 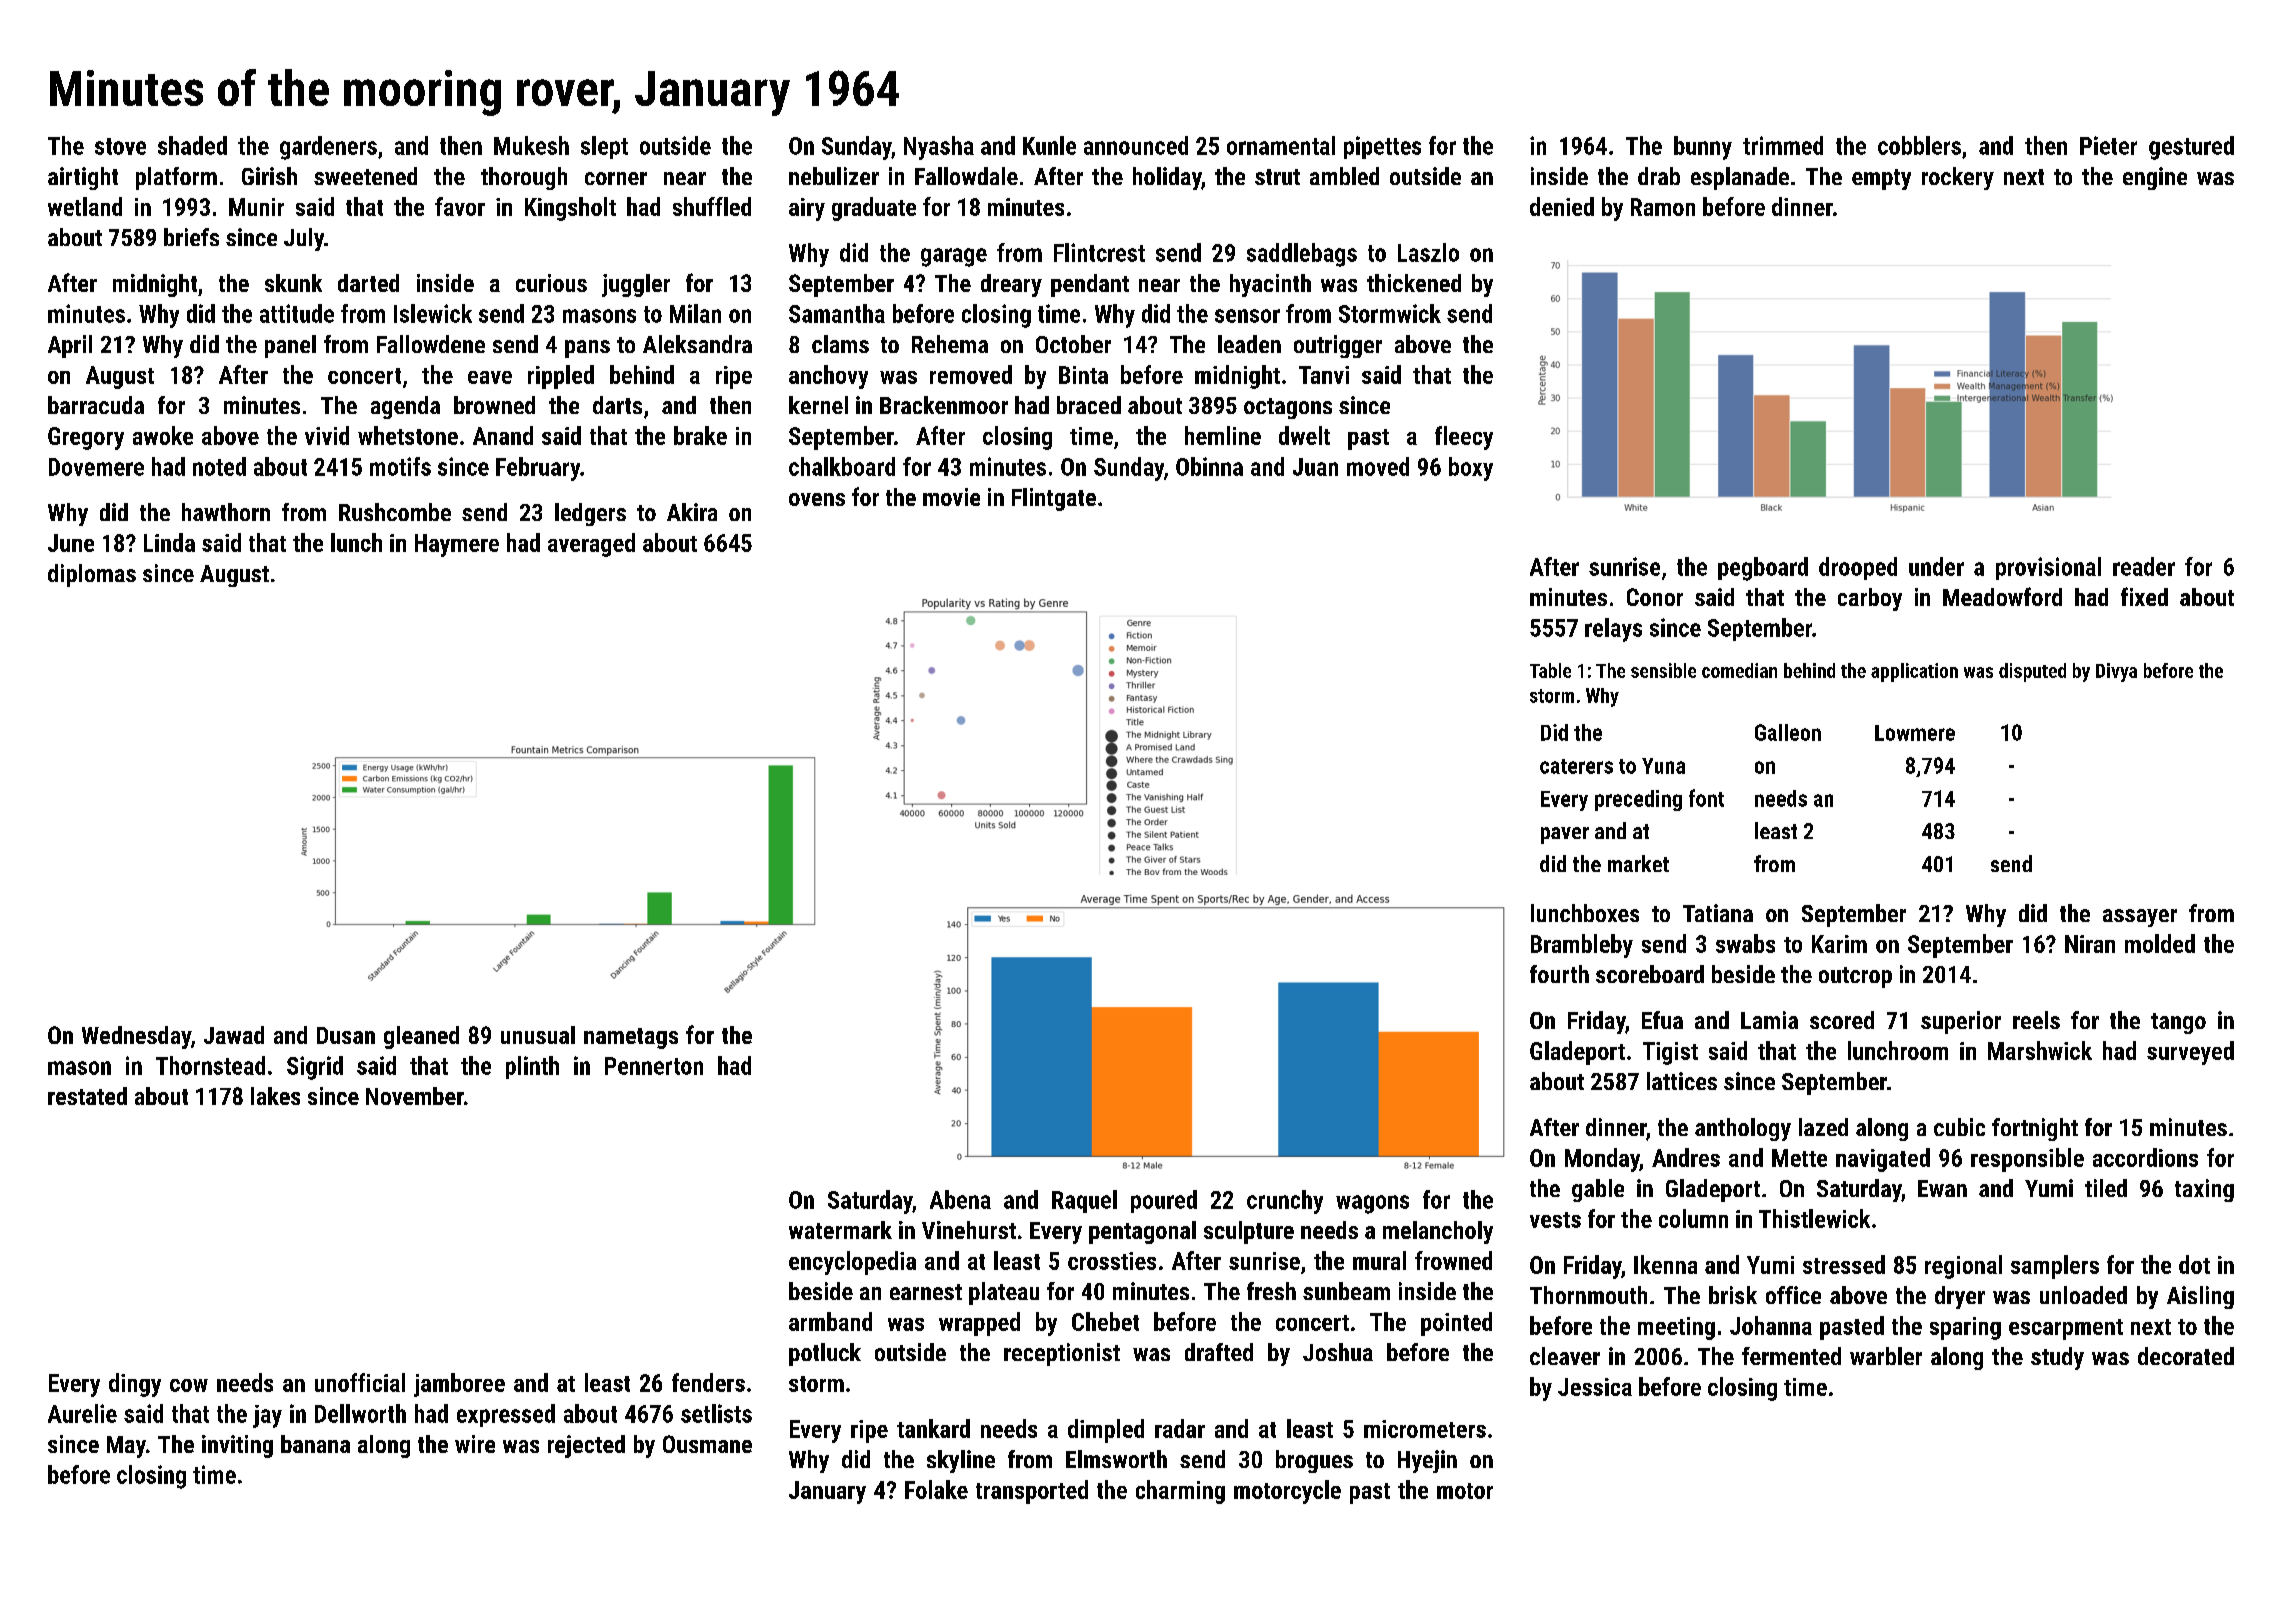 What do you see at coordinates (1136, 145) in the screenshot?
I see `announced` at bounding box center [1136, 145].
